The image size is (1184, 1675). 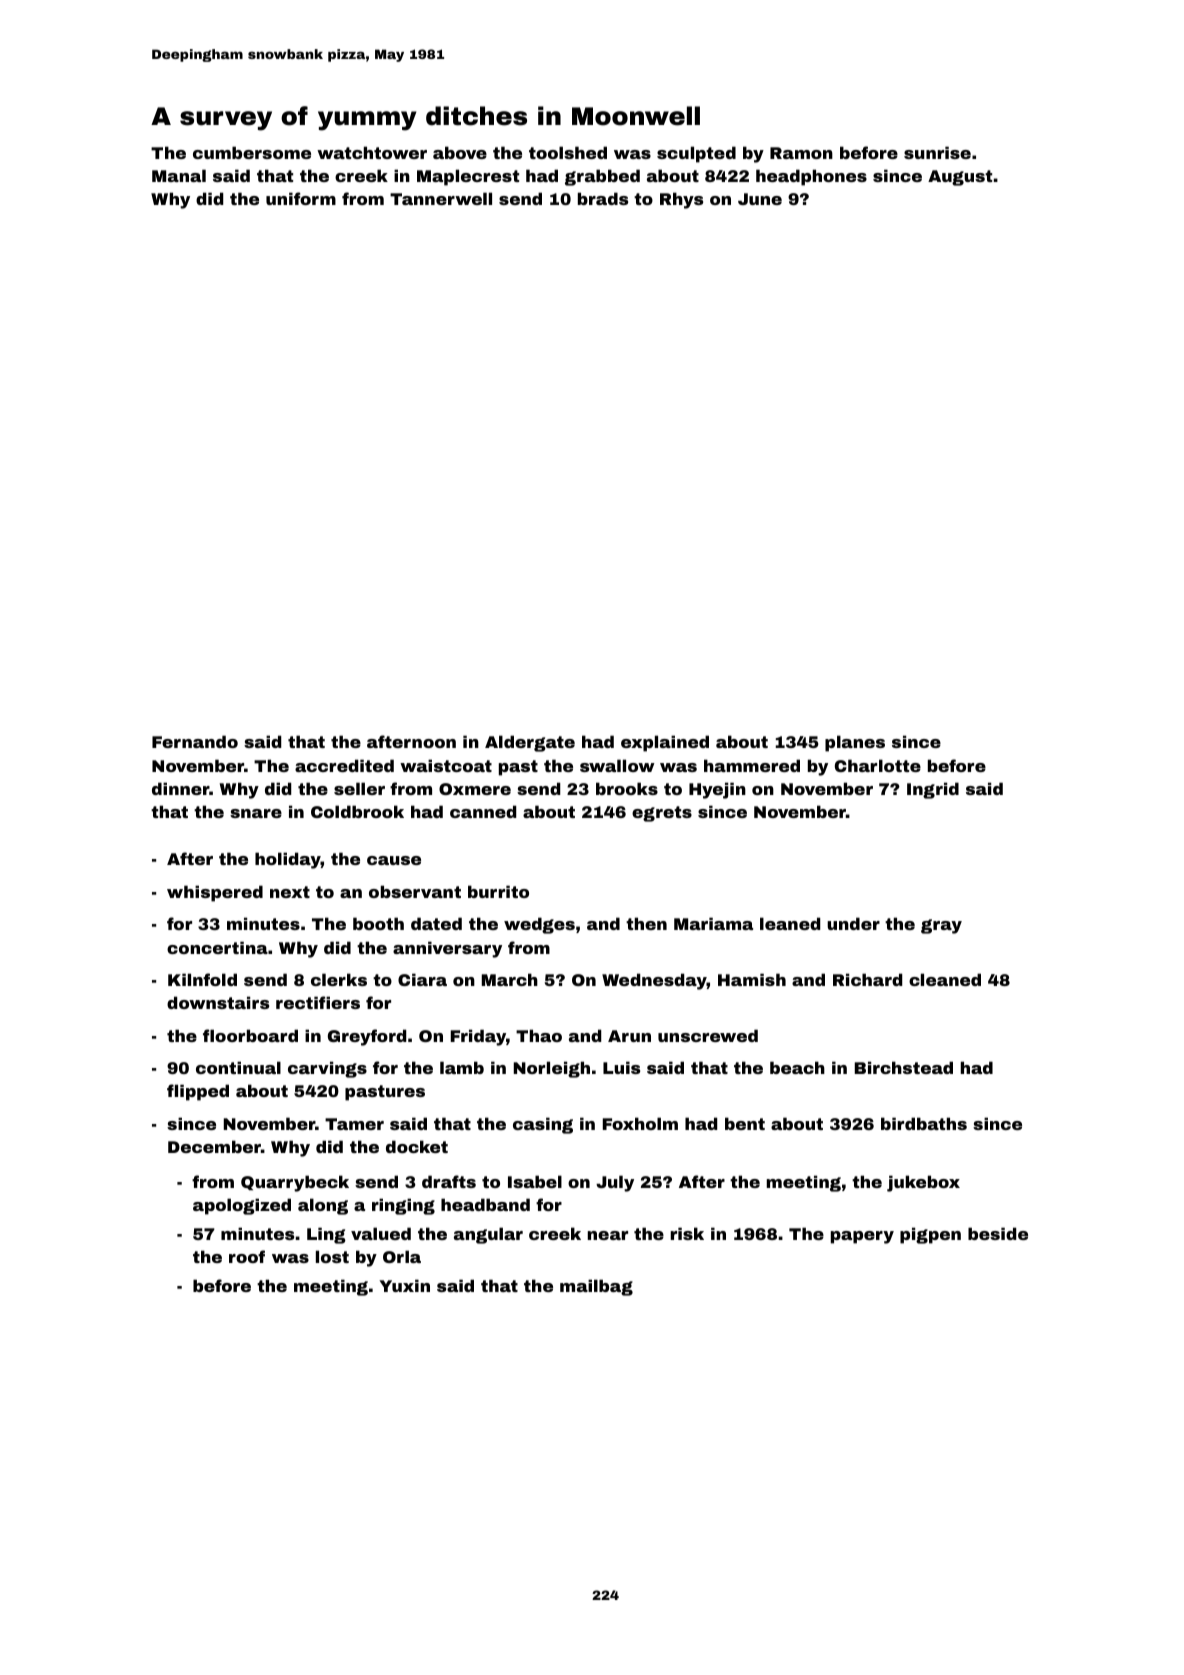 I want to click on risk, so click(x=687, y=1233).
